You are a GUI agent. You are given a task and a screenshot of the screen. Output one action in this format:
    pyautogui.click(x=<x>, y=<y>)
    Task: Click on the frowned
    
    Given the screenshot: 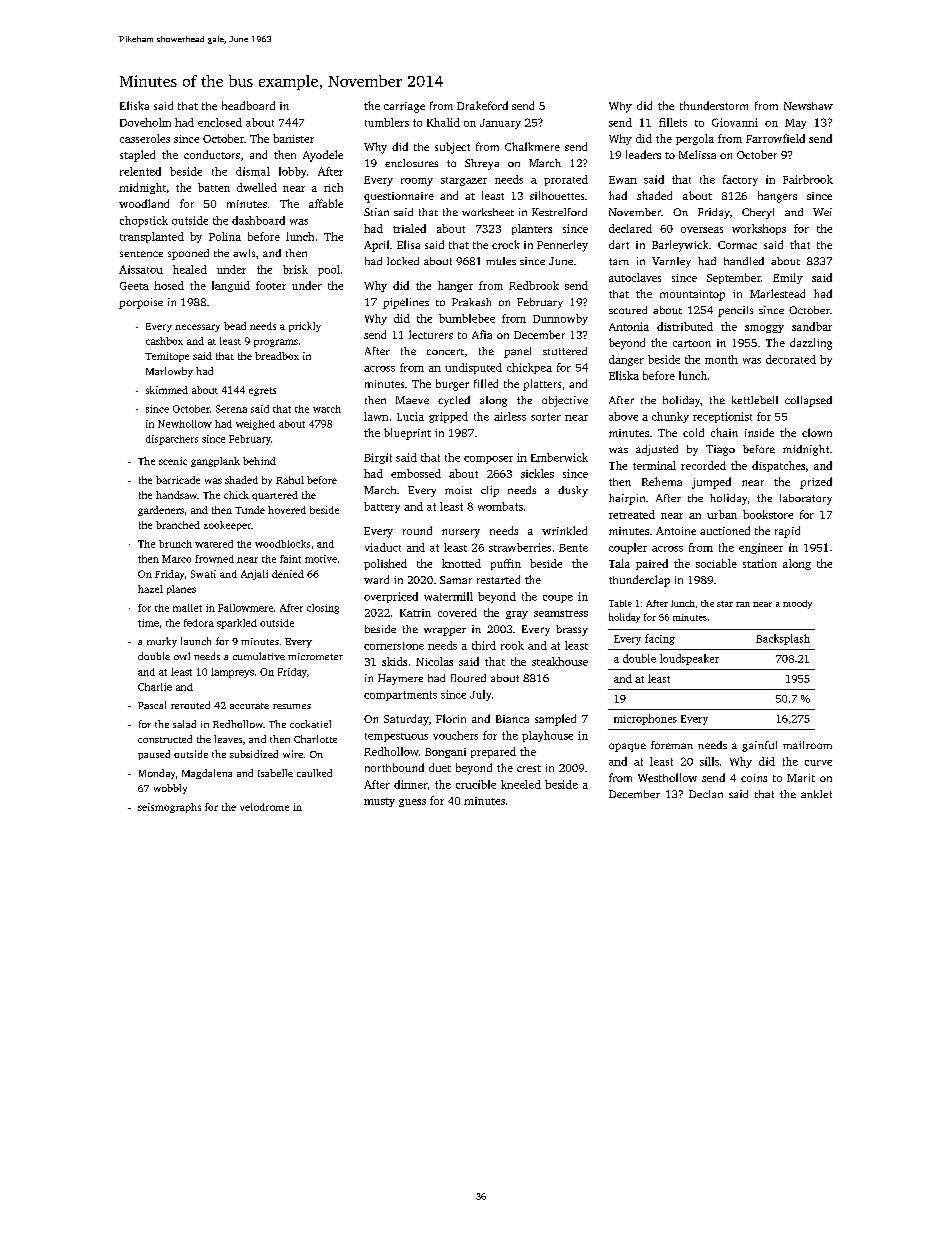 What is the action you would take?
    pyautogui.click(x=214, y=559)
